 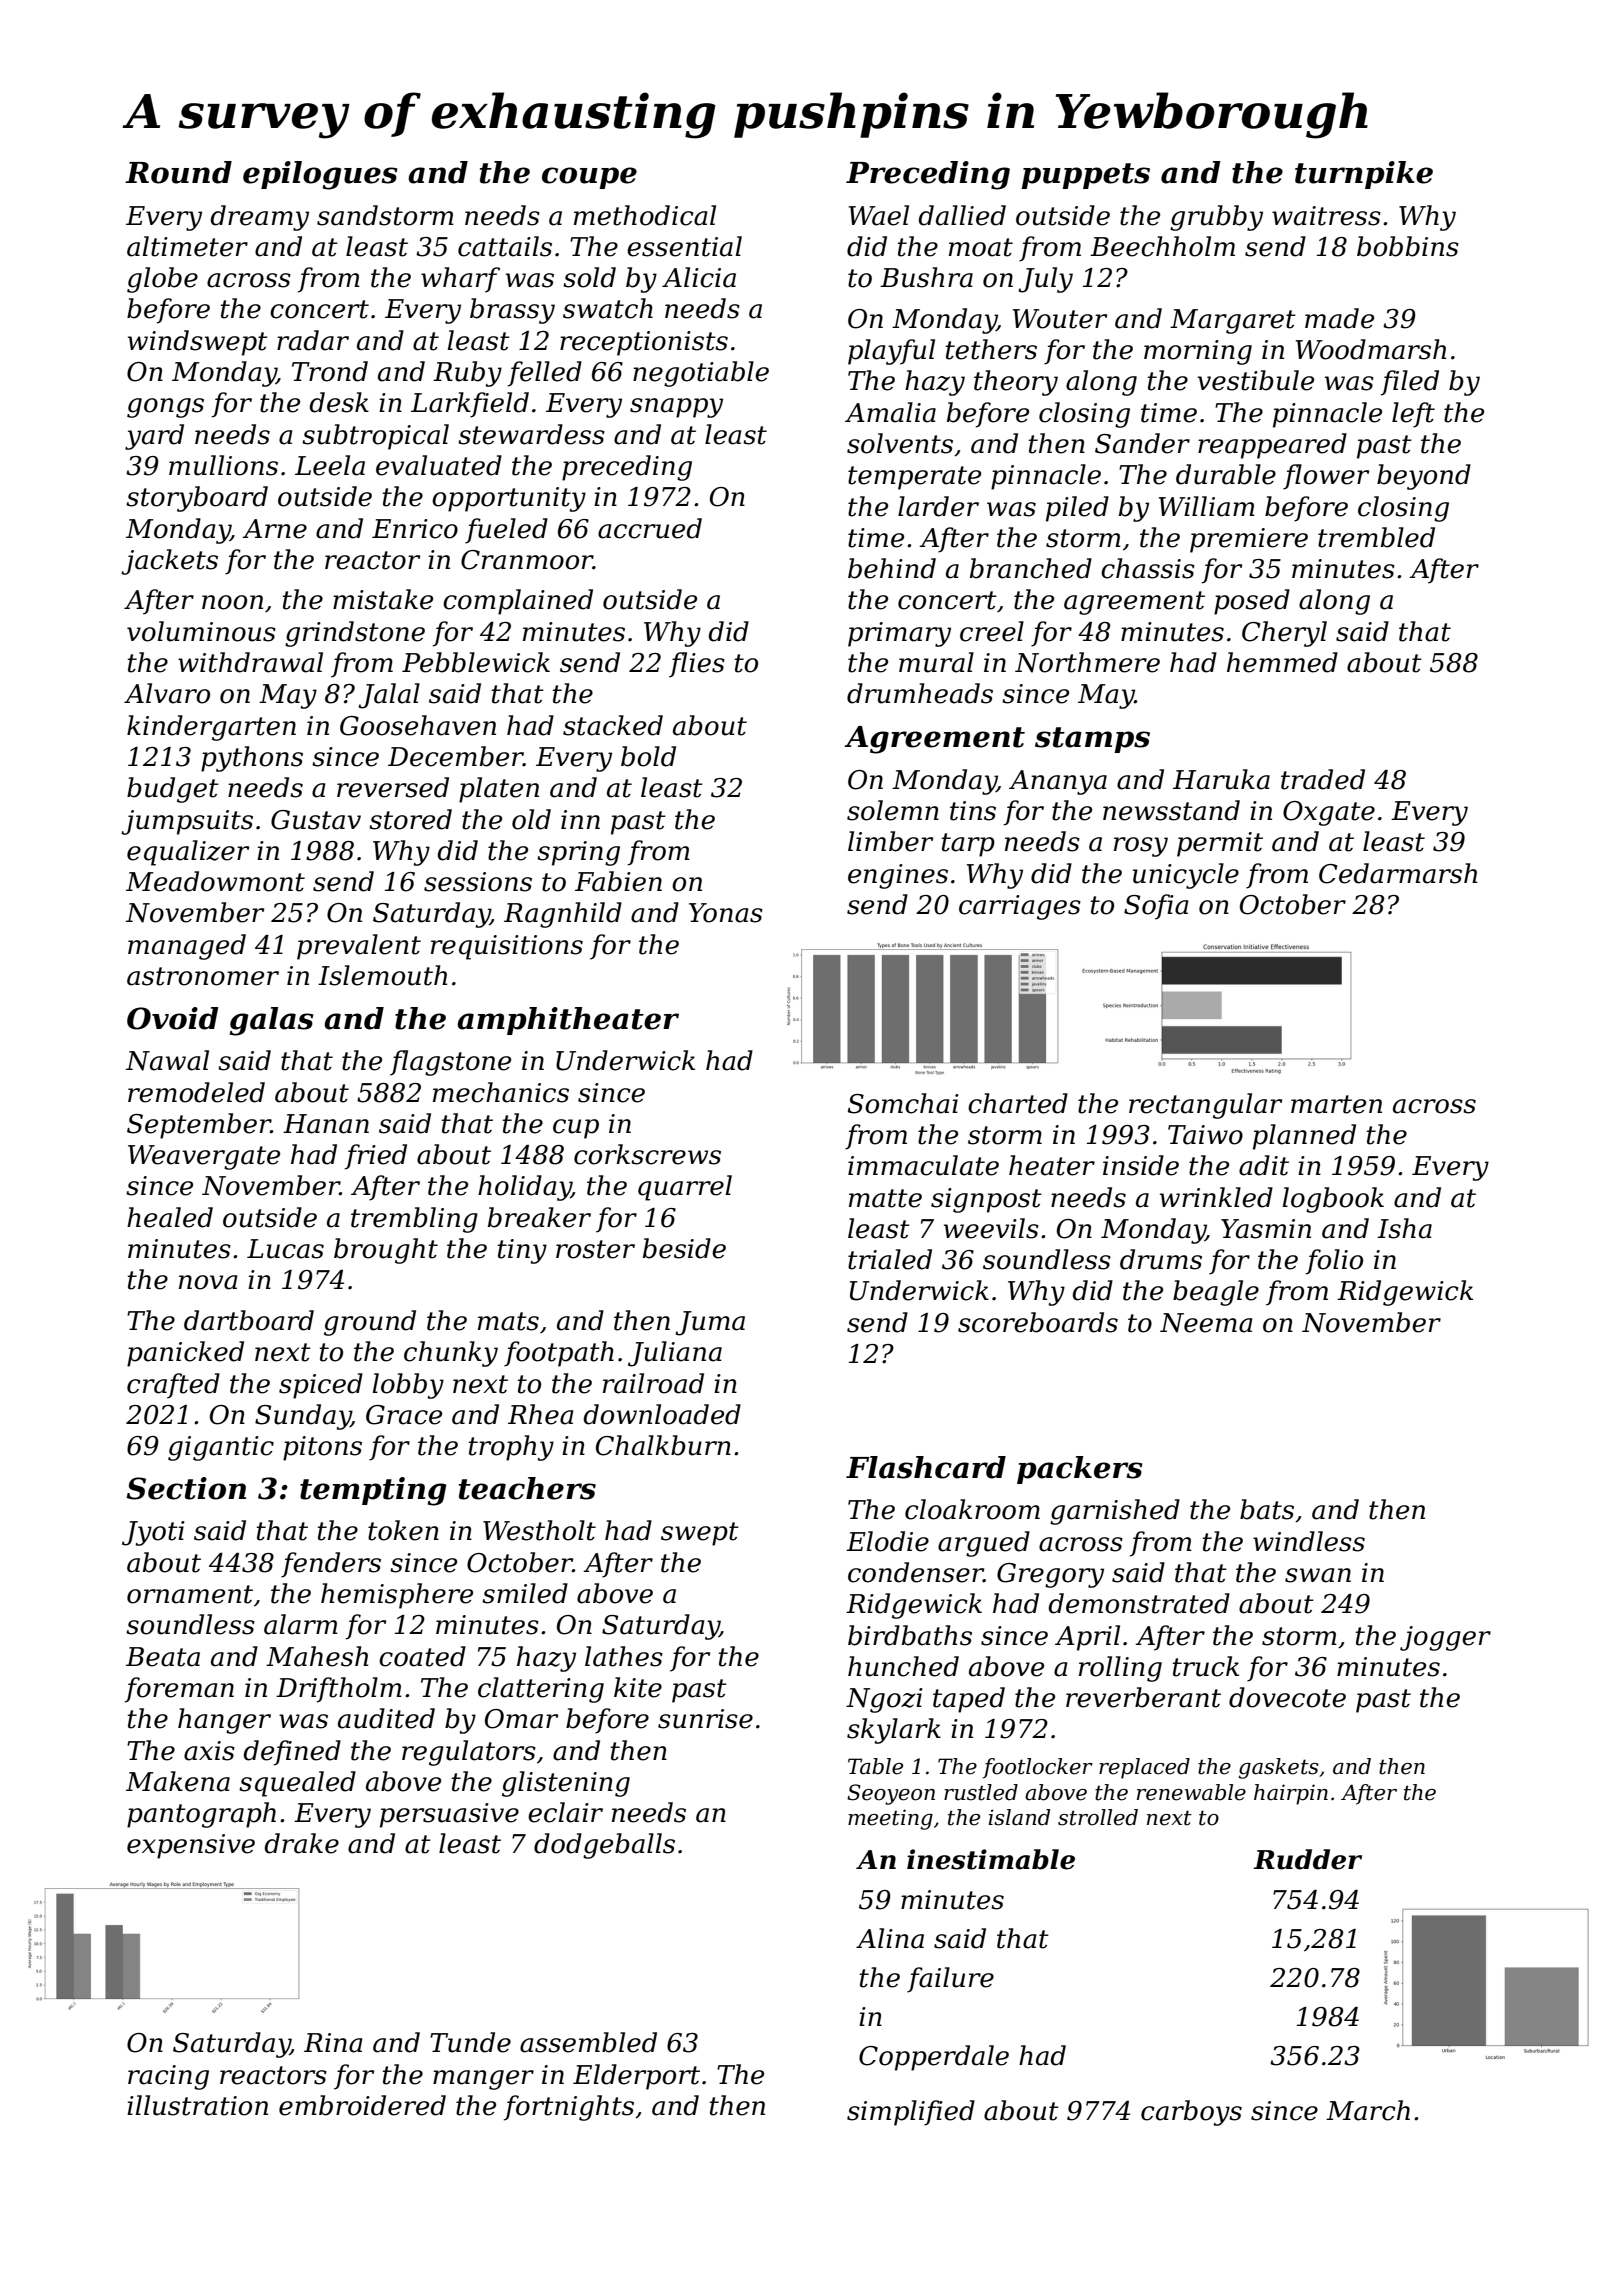 I want to click on smiled, so click(x=525, y=1593).
